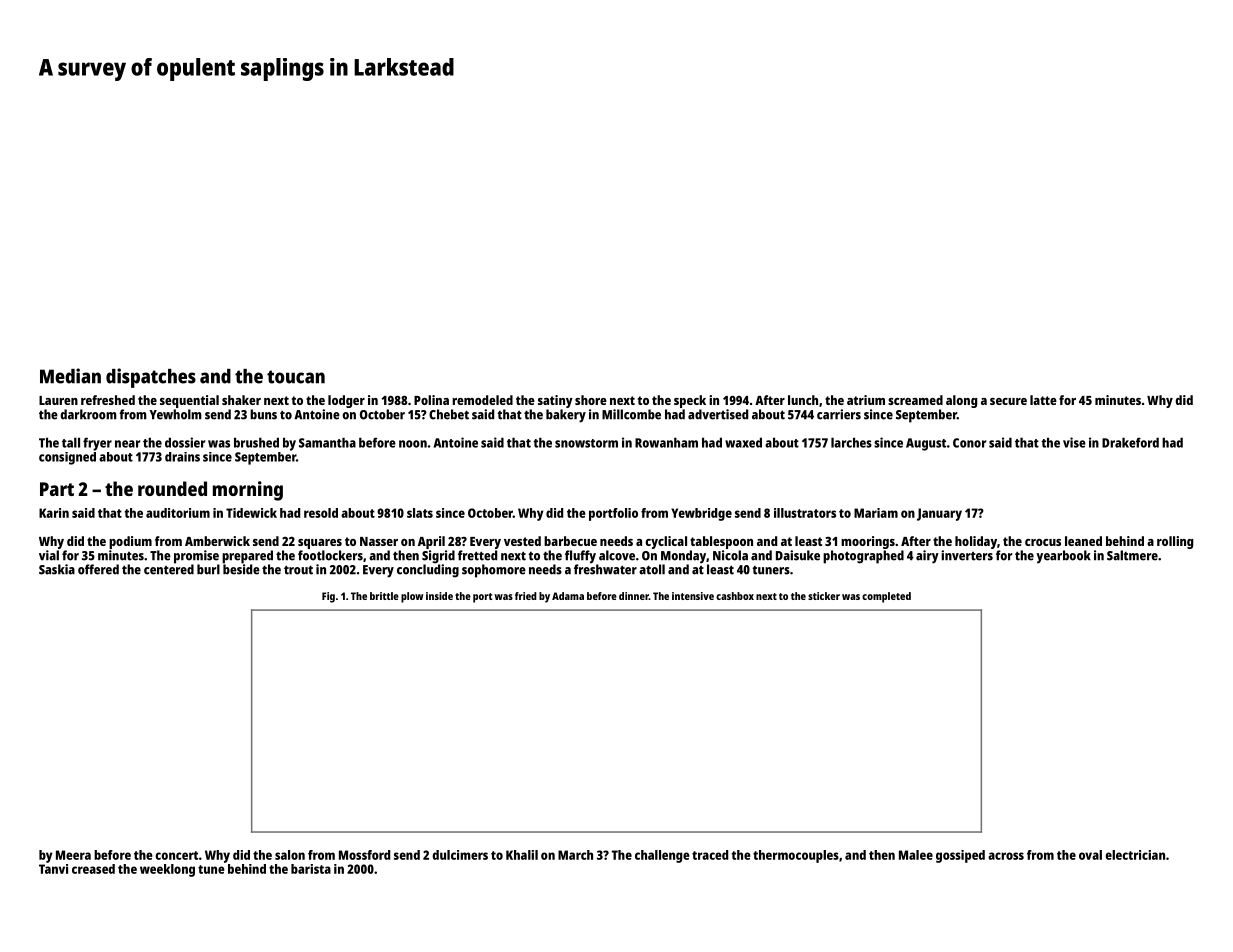  Describe the element at coordinates (364, 855) in the document. I see `Mossford` at that location.
